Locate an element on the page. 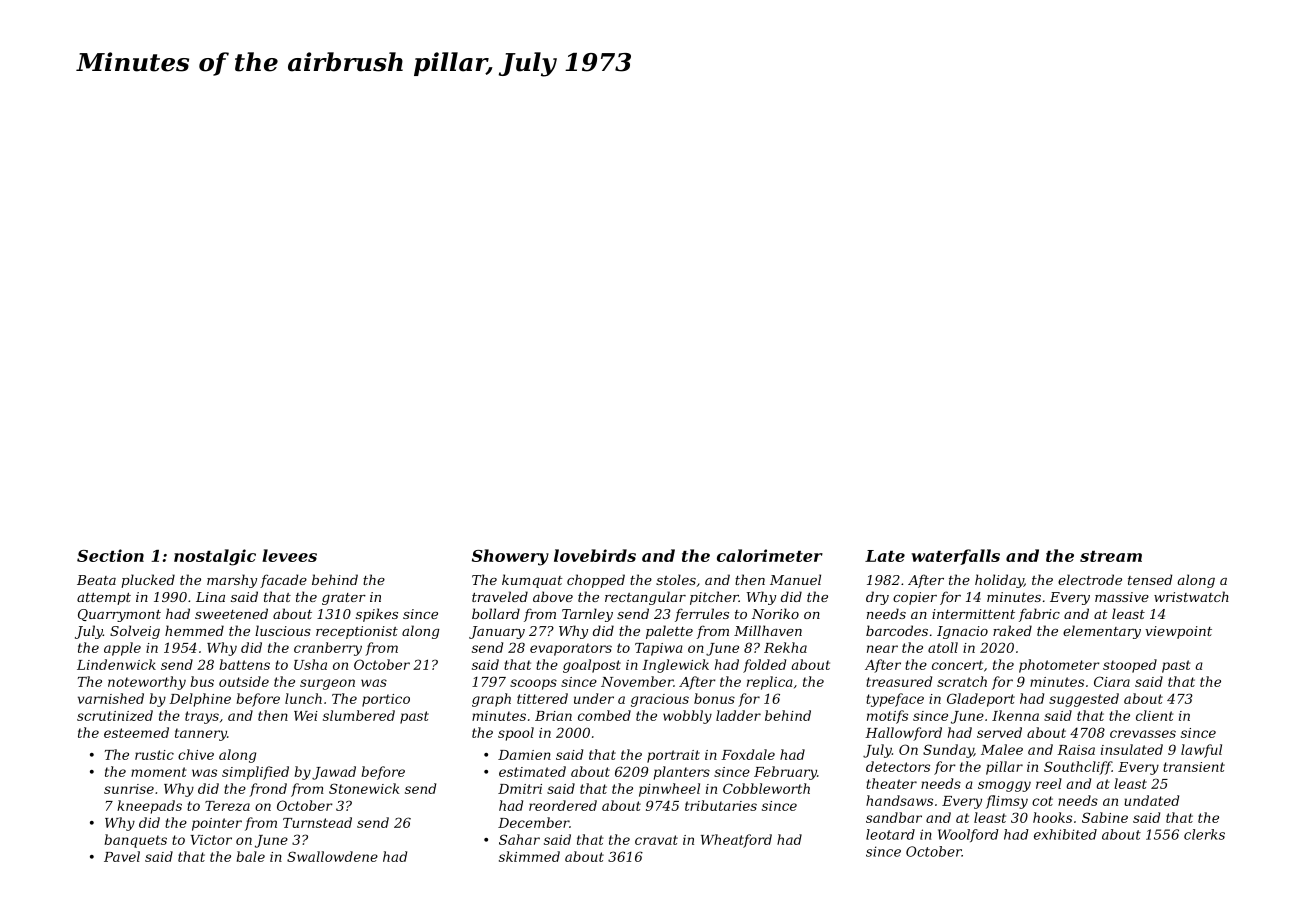 The width and height of the page is (1308, 924). spikes is located at coordinates (377, 615).
